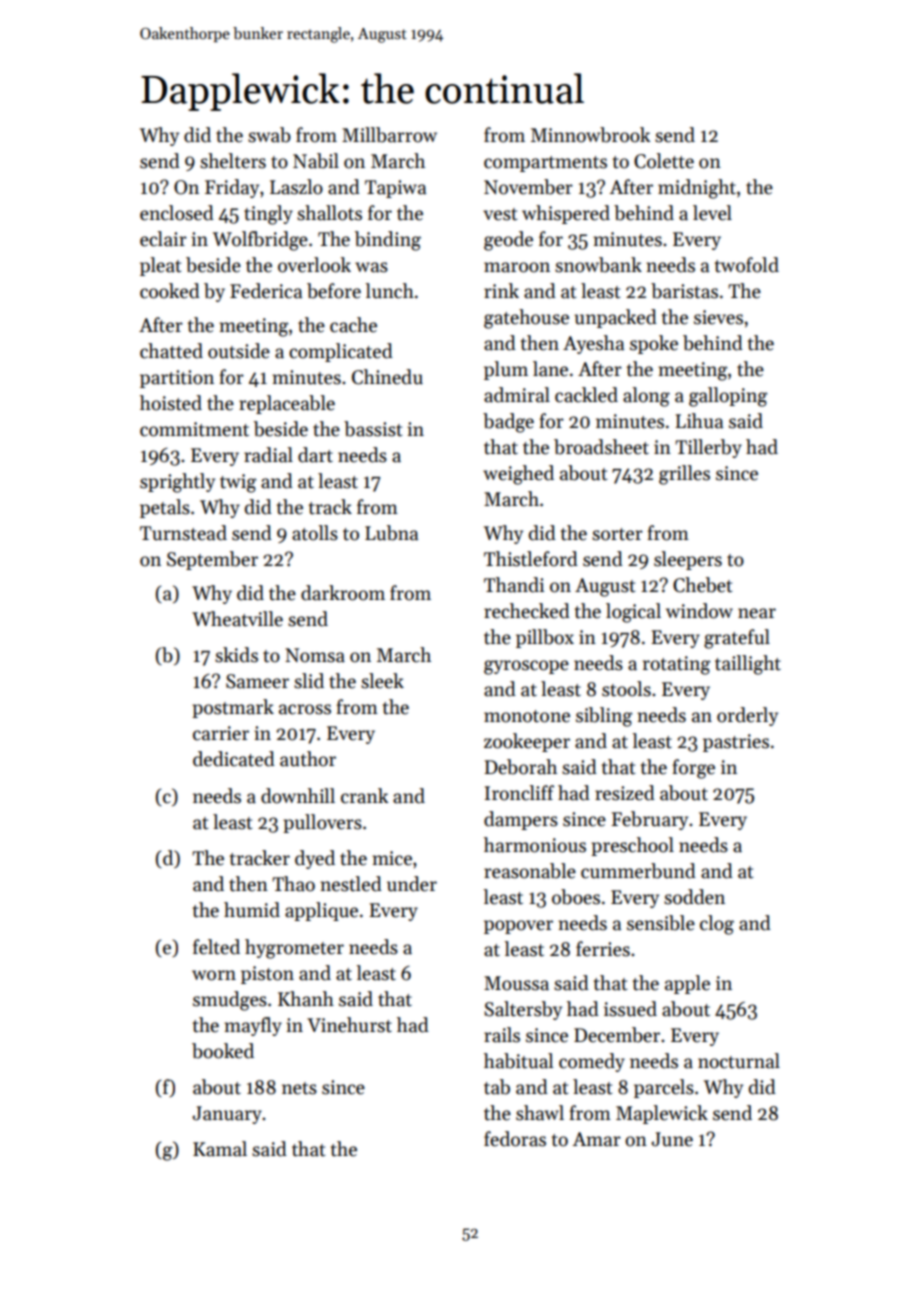  What do you see at coordinates (590, 135) in the page?
I see `Minnowbrook` at bounding box center [590, 135].
